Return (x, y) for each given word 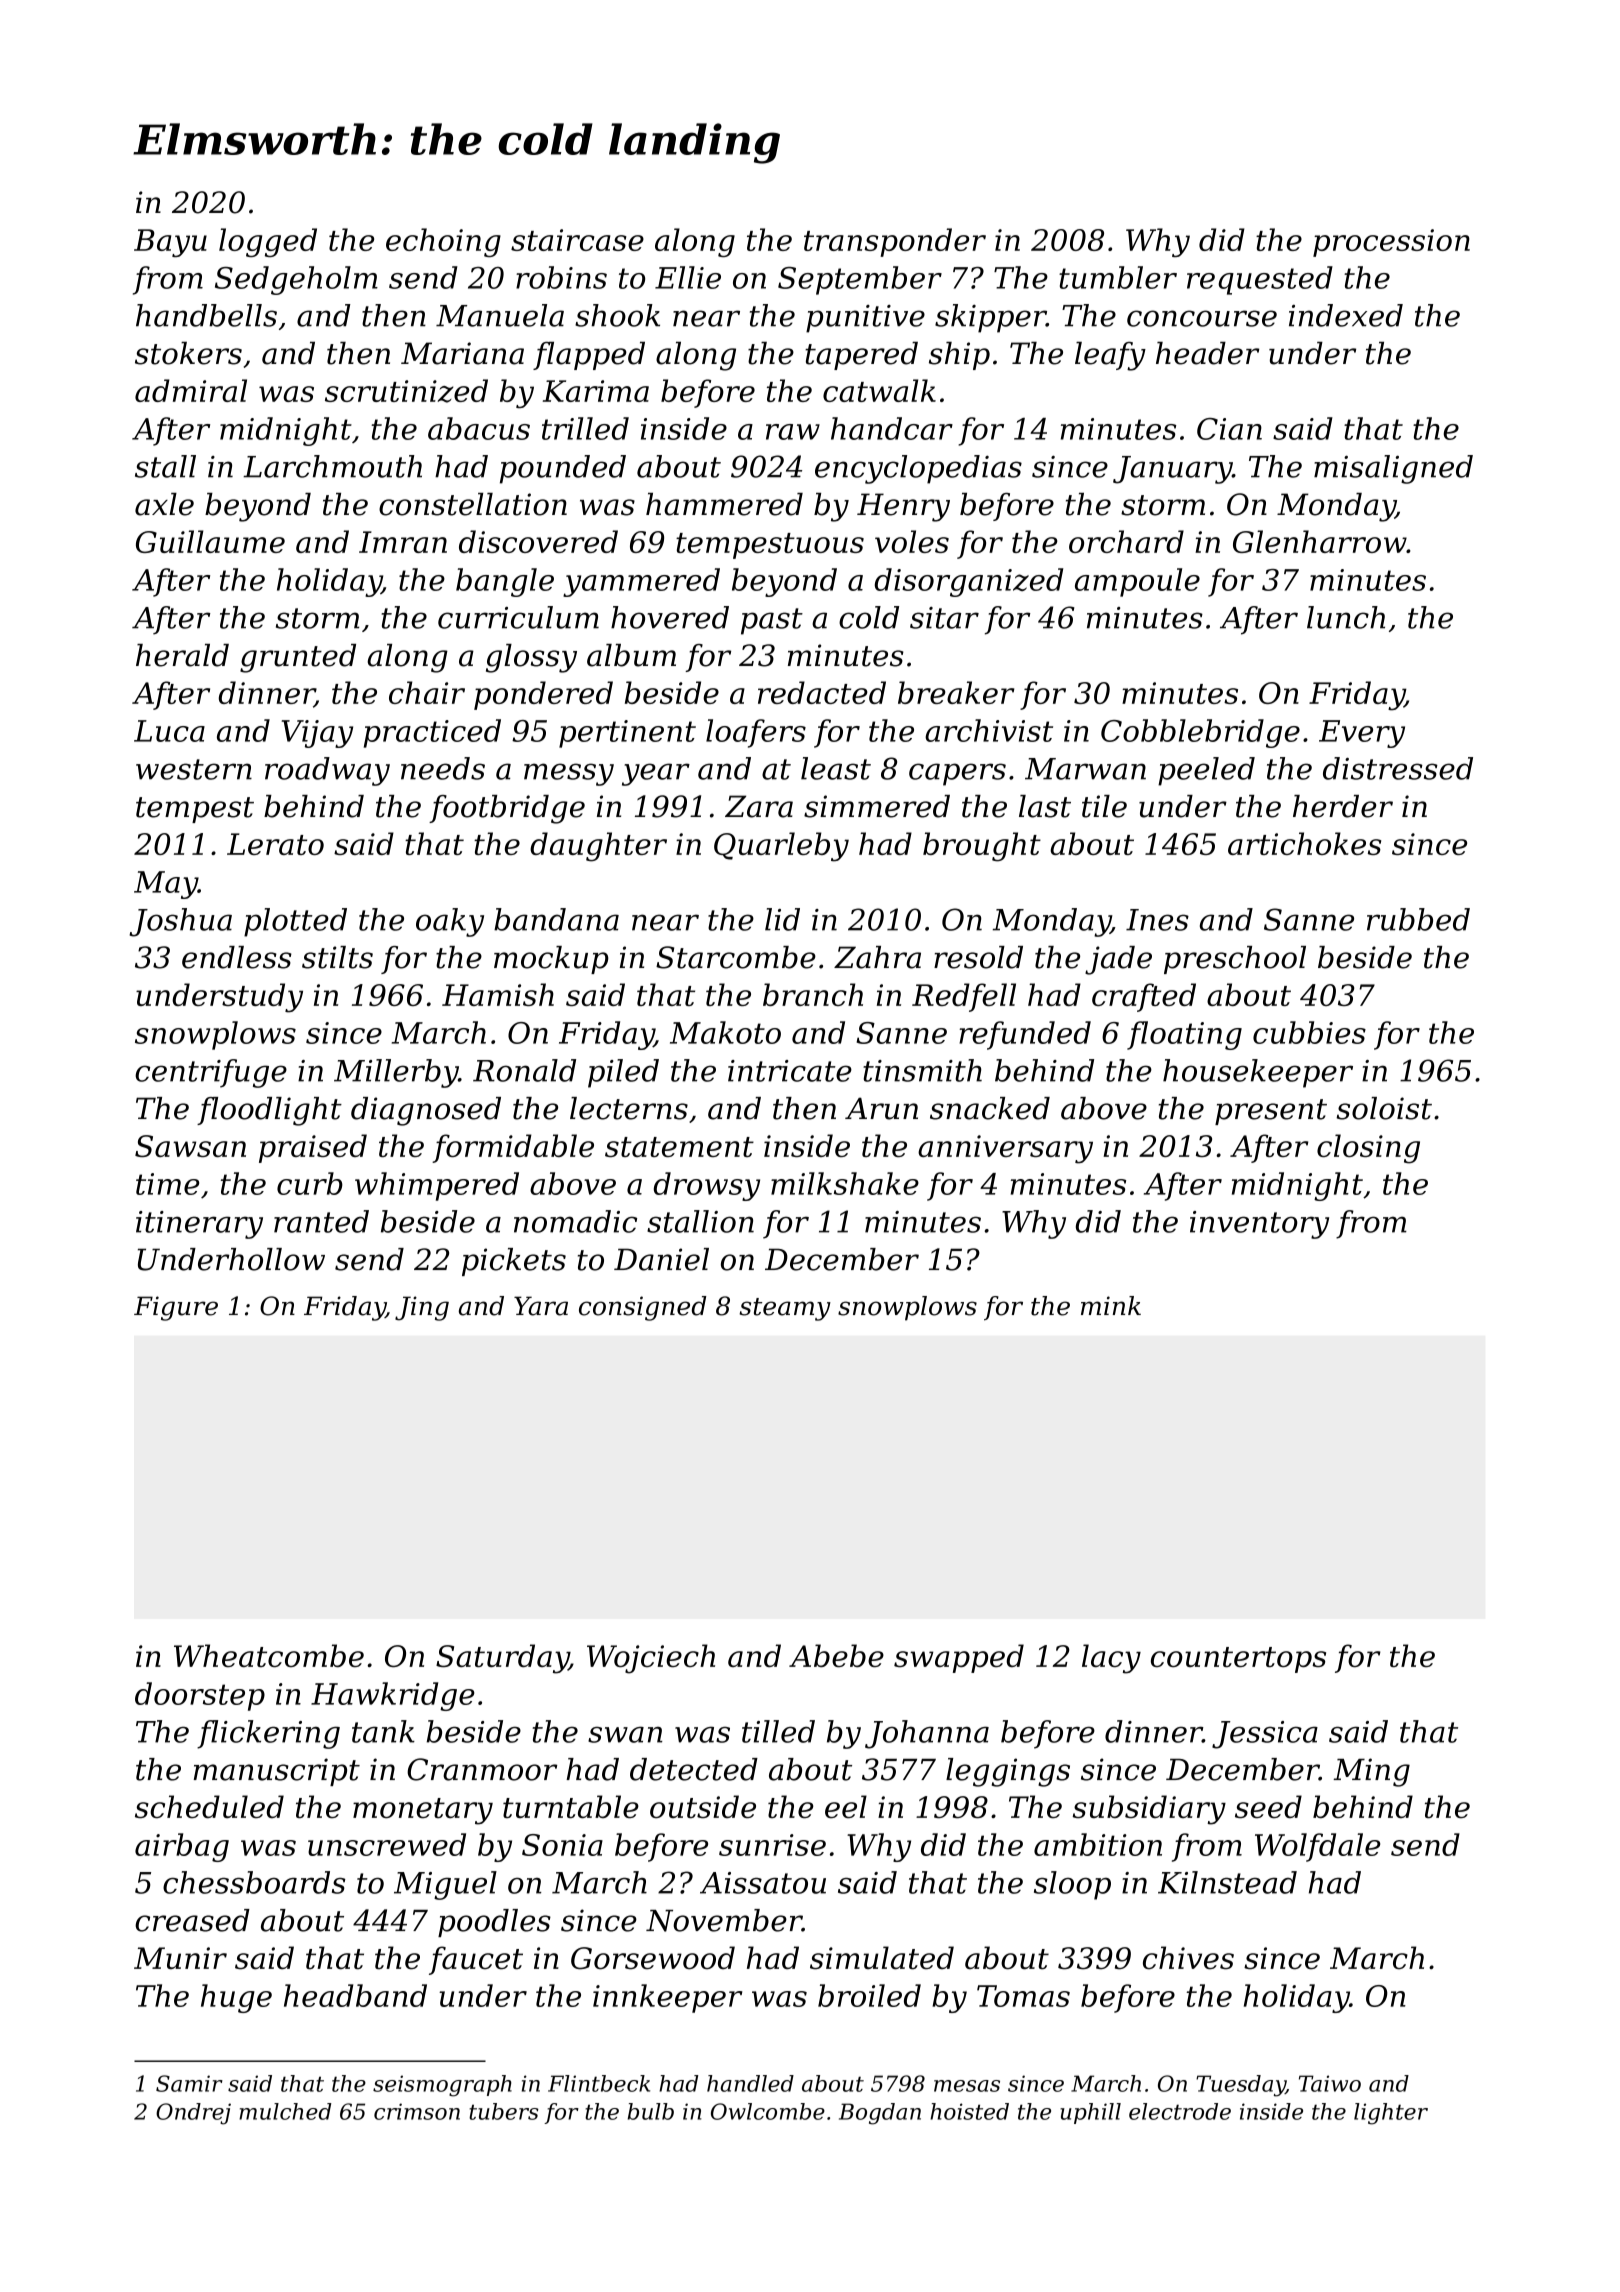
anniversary (1005, 1149)
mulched (285, 2111)
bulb (651, 2111)
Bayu (170, 243)
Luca (169, 731)
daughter (598, 847)
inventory (1259, 1225)
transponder (895, 242)
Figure (176, 1308)
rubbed (1418, 919)
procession (1391, 243)
